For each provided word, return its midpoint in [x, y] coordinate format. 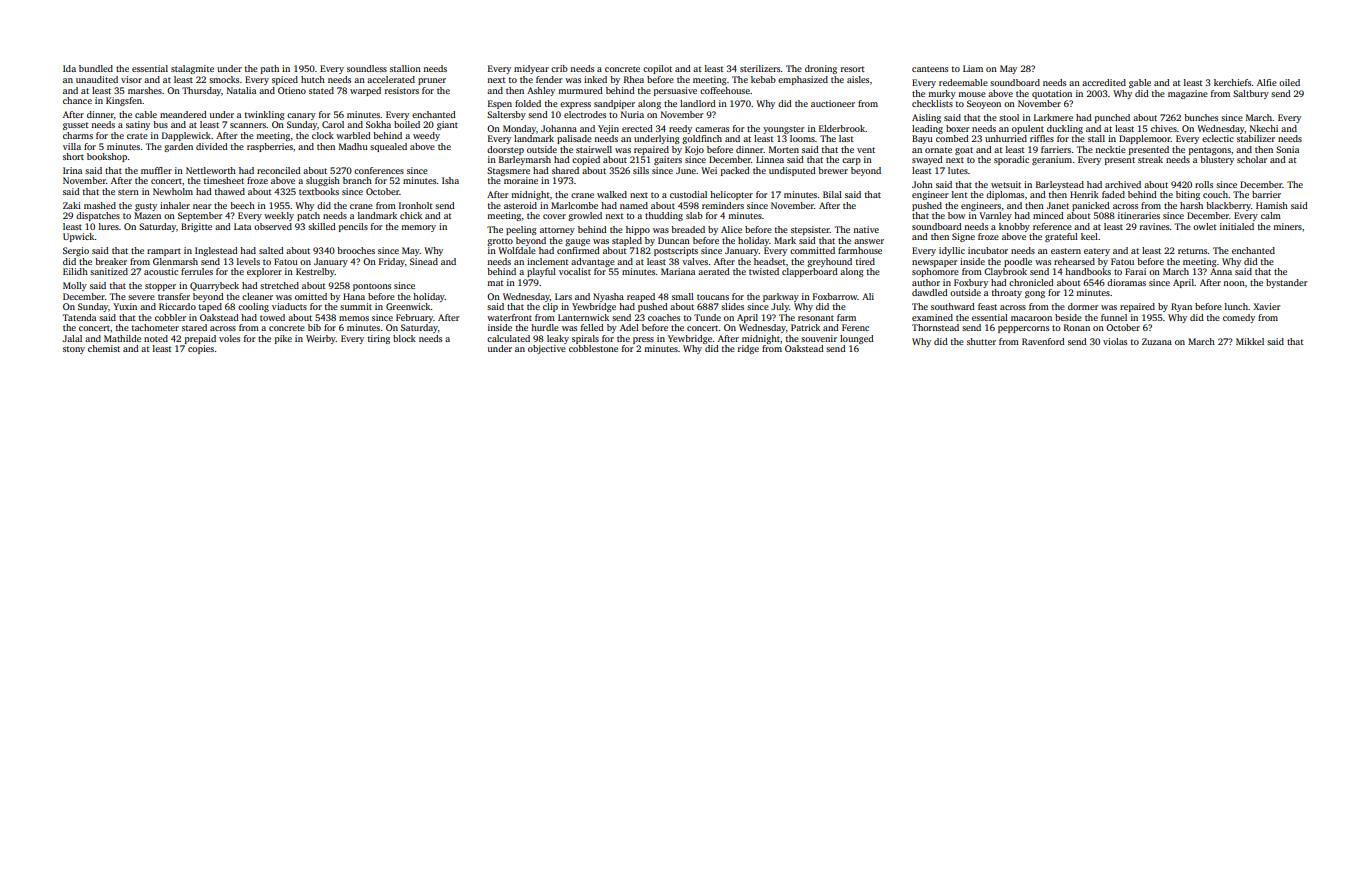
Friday [392, 262]
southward [953, 306]
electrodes [585, 114]
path [270, 69]
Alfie [1267, 82]
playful [541, 272]
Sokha [378, 124]
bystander [1286, 283]
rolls [1204, 184]
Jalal [72, 338]
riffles [1042, 138]
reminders [723, 205]
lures [109, 226]
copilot [657, 69]
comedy [1239, 318]
